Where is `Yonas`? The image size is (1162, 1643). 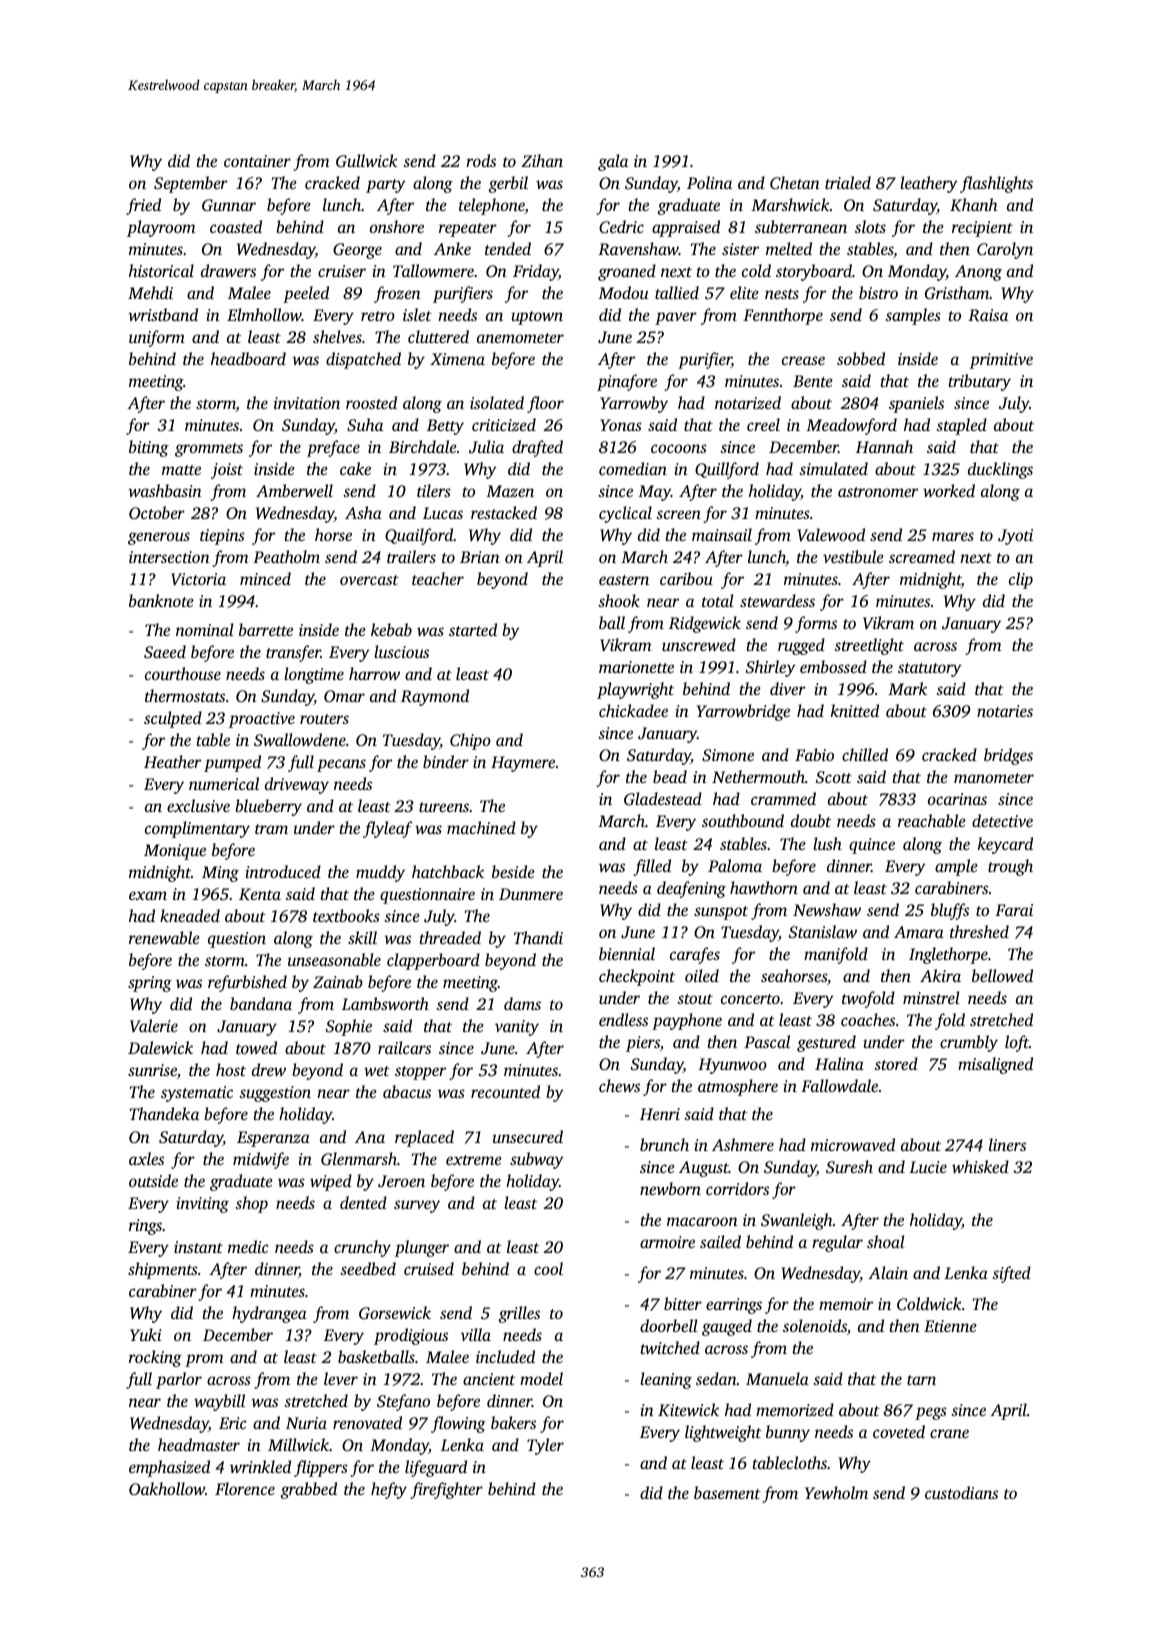
Yonas is located at coordinates (621, 425).
